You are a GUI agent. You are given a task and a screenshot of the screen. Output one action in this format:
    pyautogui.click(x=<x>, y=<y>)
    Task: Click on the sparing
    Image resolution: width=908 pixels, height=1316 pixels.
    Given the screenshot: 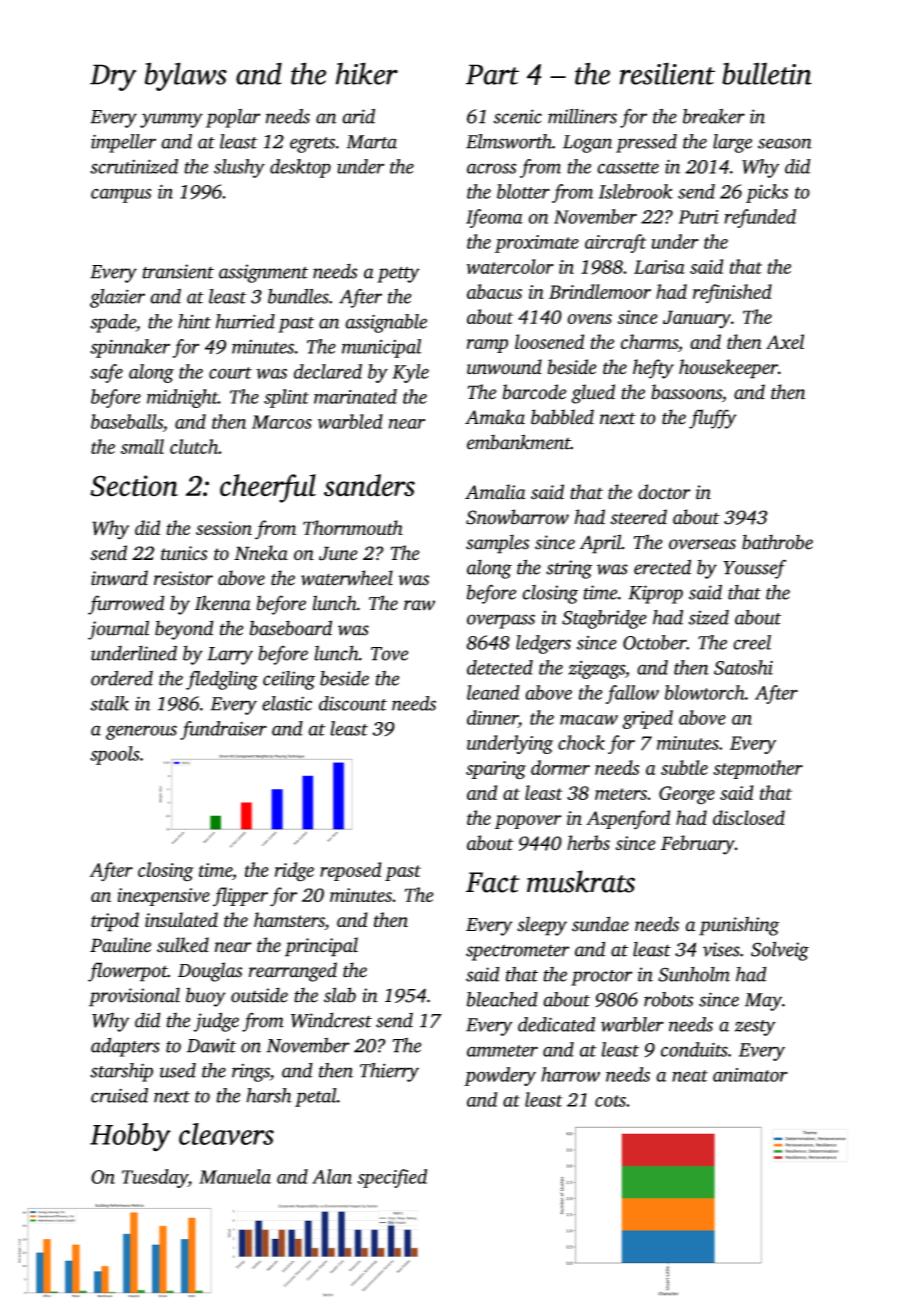 What is the action you would take?
    pyautogui.click(x=496, y=770)
